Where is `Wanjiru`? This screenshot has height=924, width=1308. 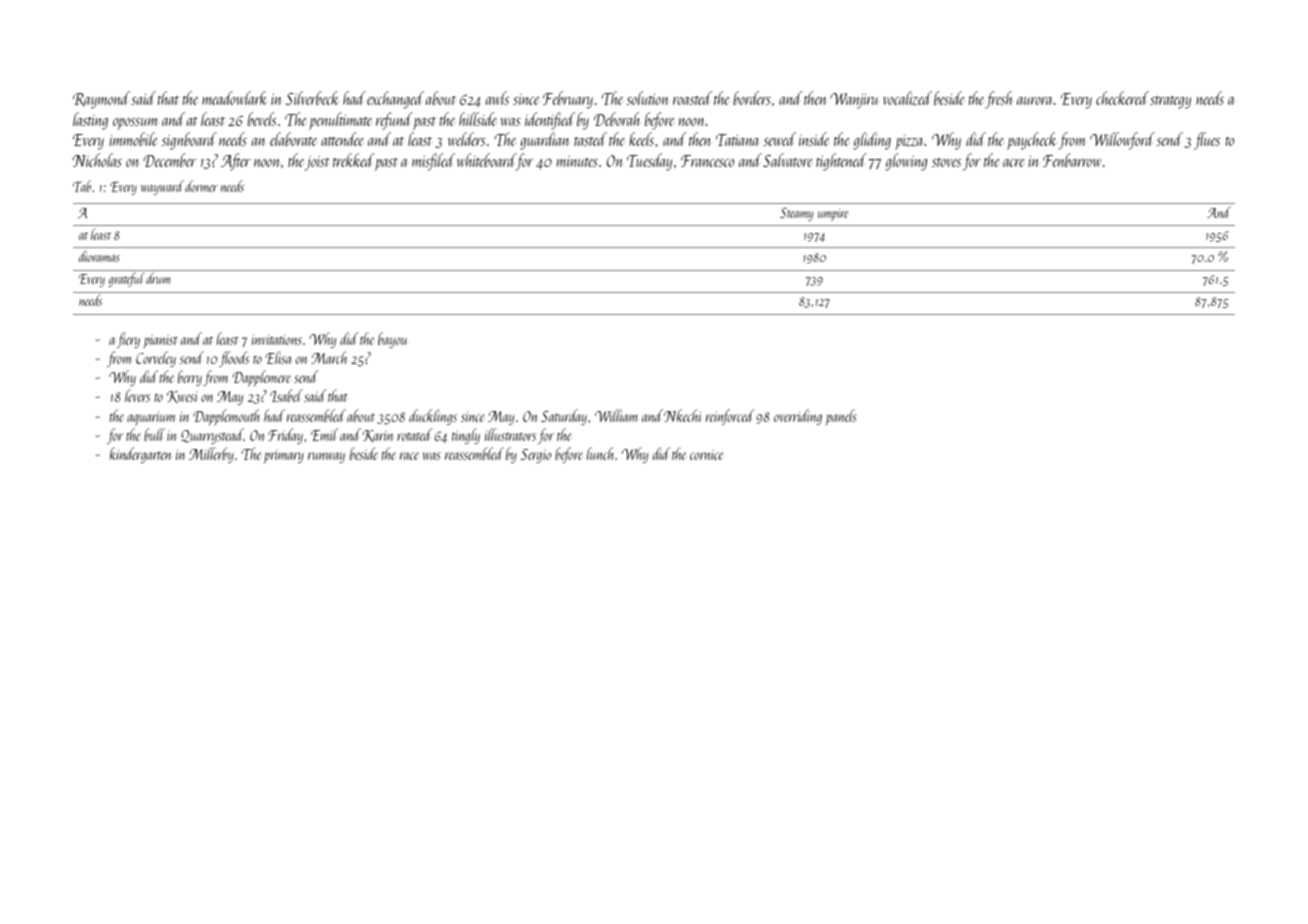 Wanjiru is located at coordinates (854, 101).
